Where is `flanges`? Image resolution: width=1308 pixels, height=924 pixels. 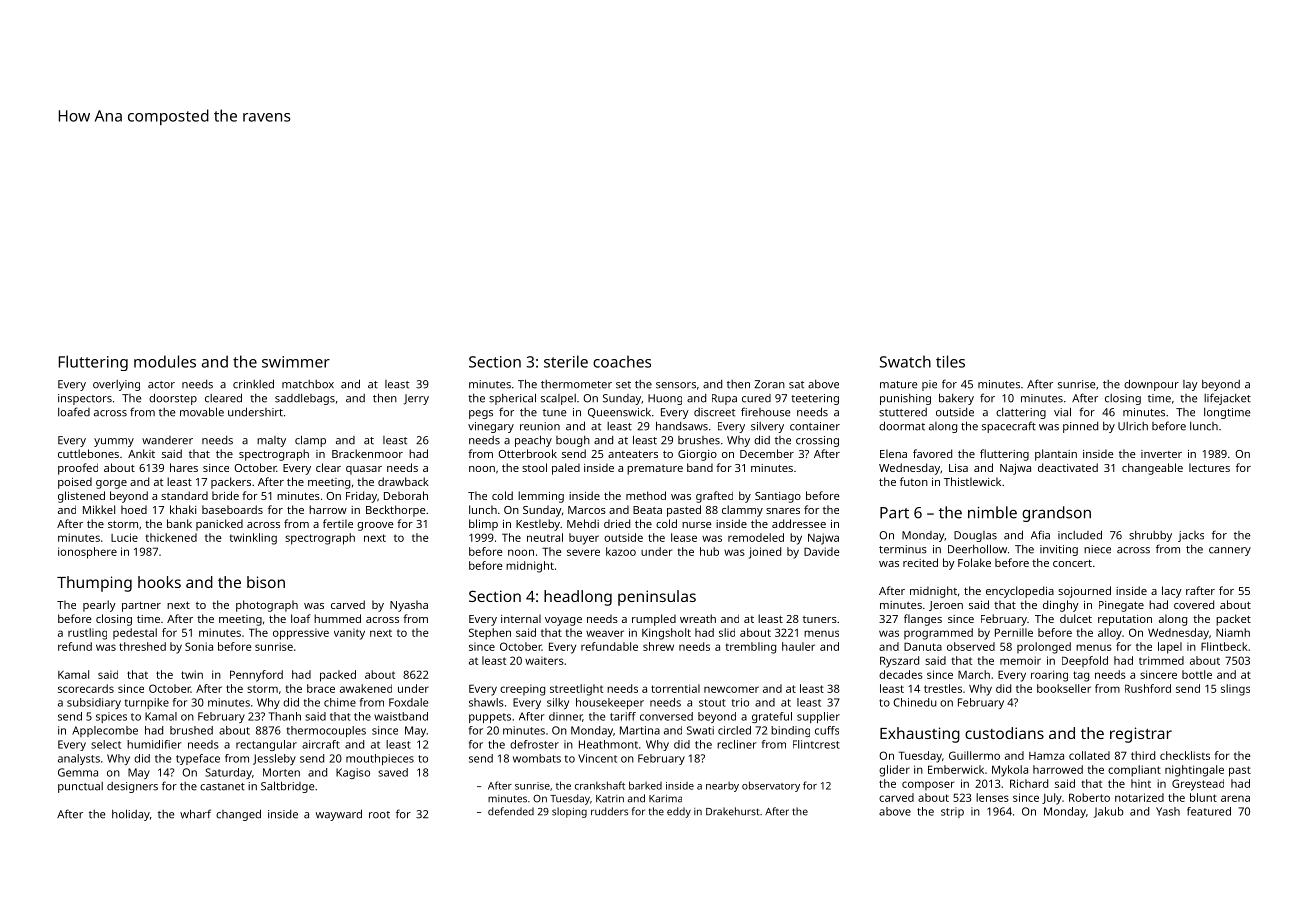 flanges is located at coordinates (923, 620).
